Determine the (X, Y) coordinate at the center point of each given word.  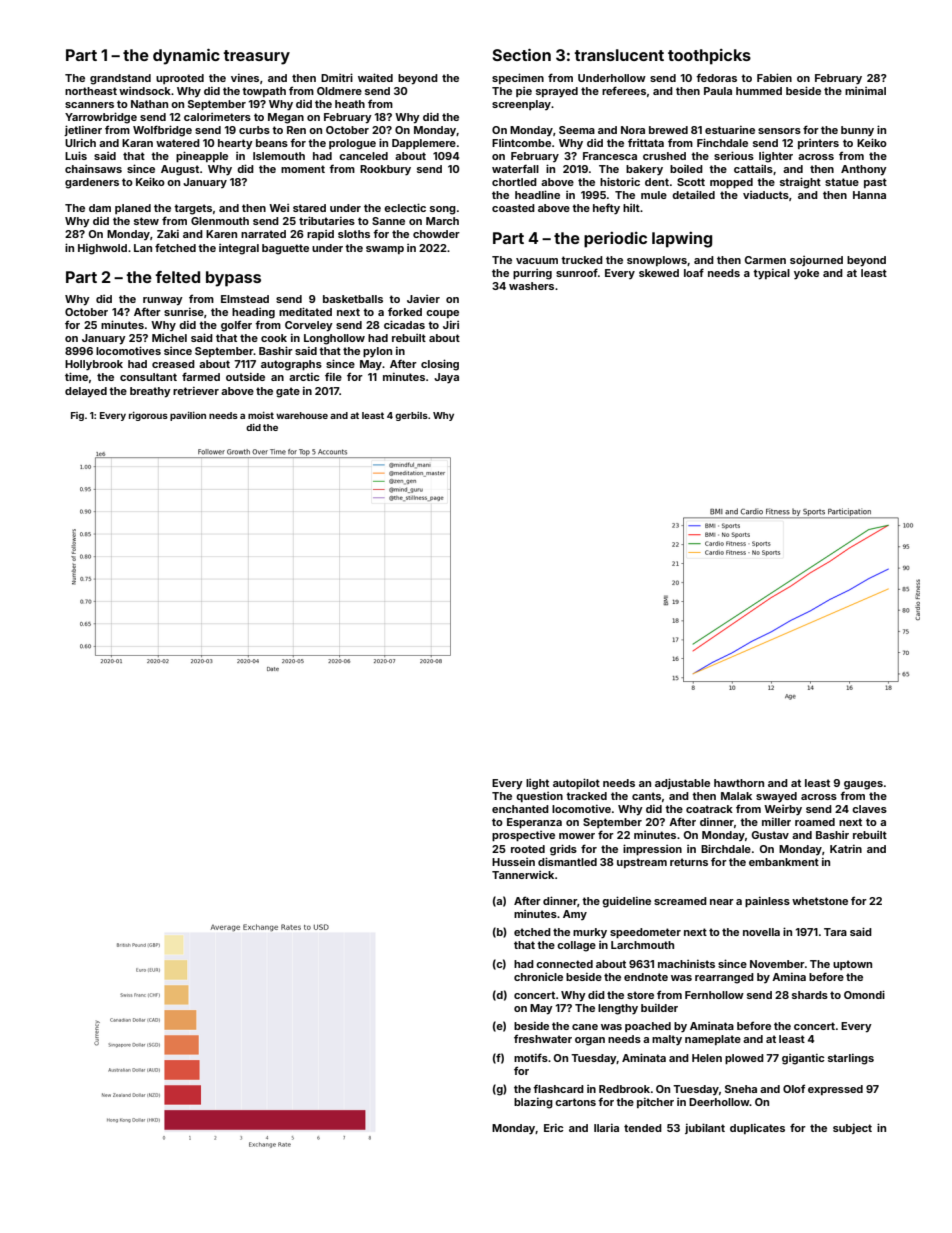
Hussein (513, 862)
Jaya (446, 378)
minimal (865, 91)
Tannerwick (523, 875)
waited (375, 77)
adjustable (682, 783)
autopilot (576, 783)
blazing (533, 1103)
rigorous (148, 416)
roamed (815, 822)
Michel (169, 338)
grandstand (120, 79)
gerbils (411, 416)
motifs (531, 1057)
